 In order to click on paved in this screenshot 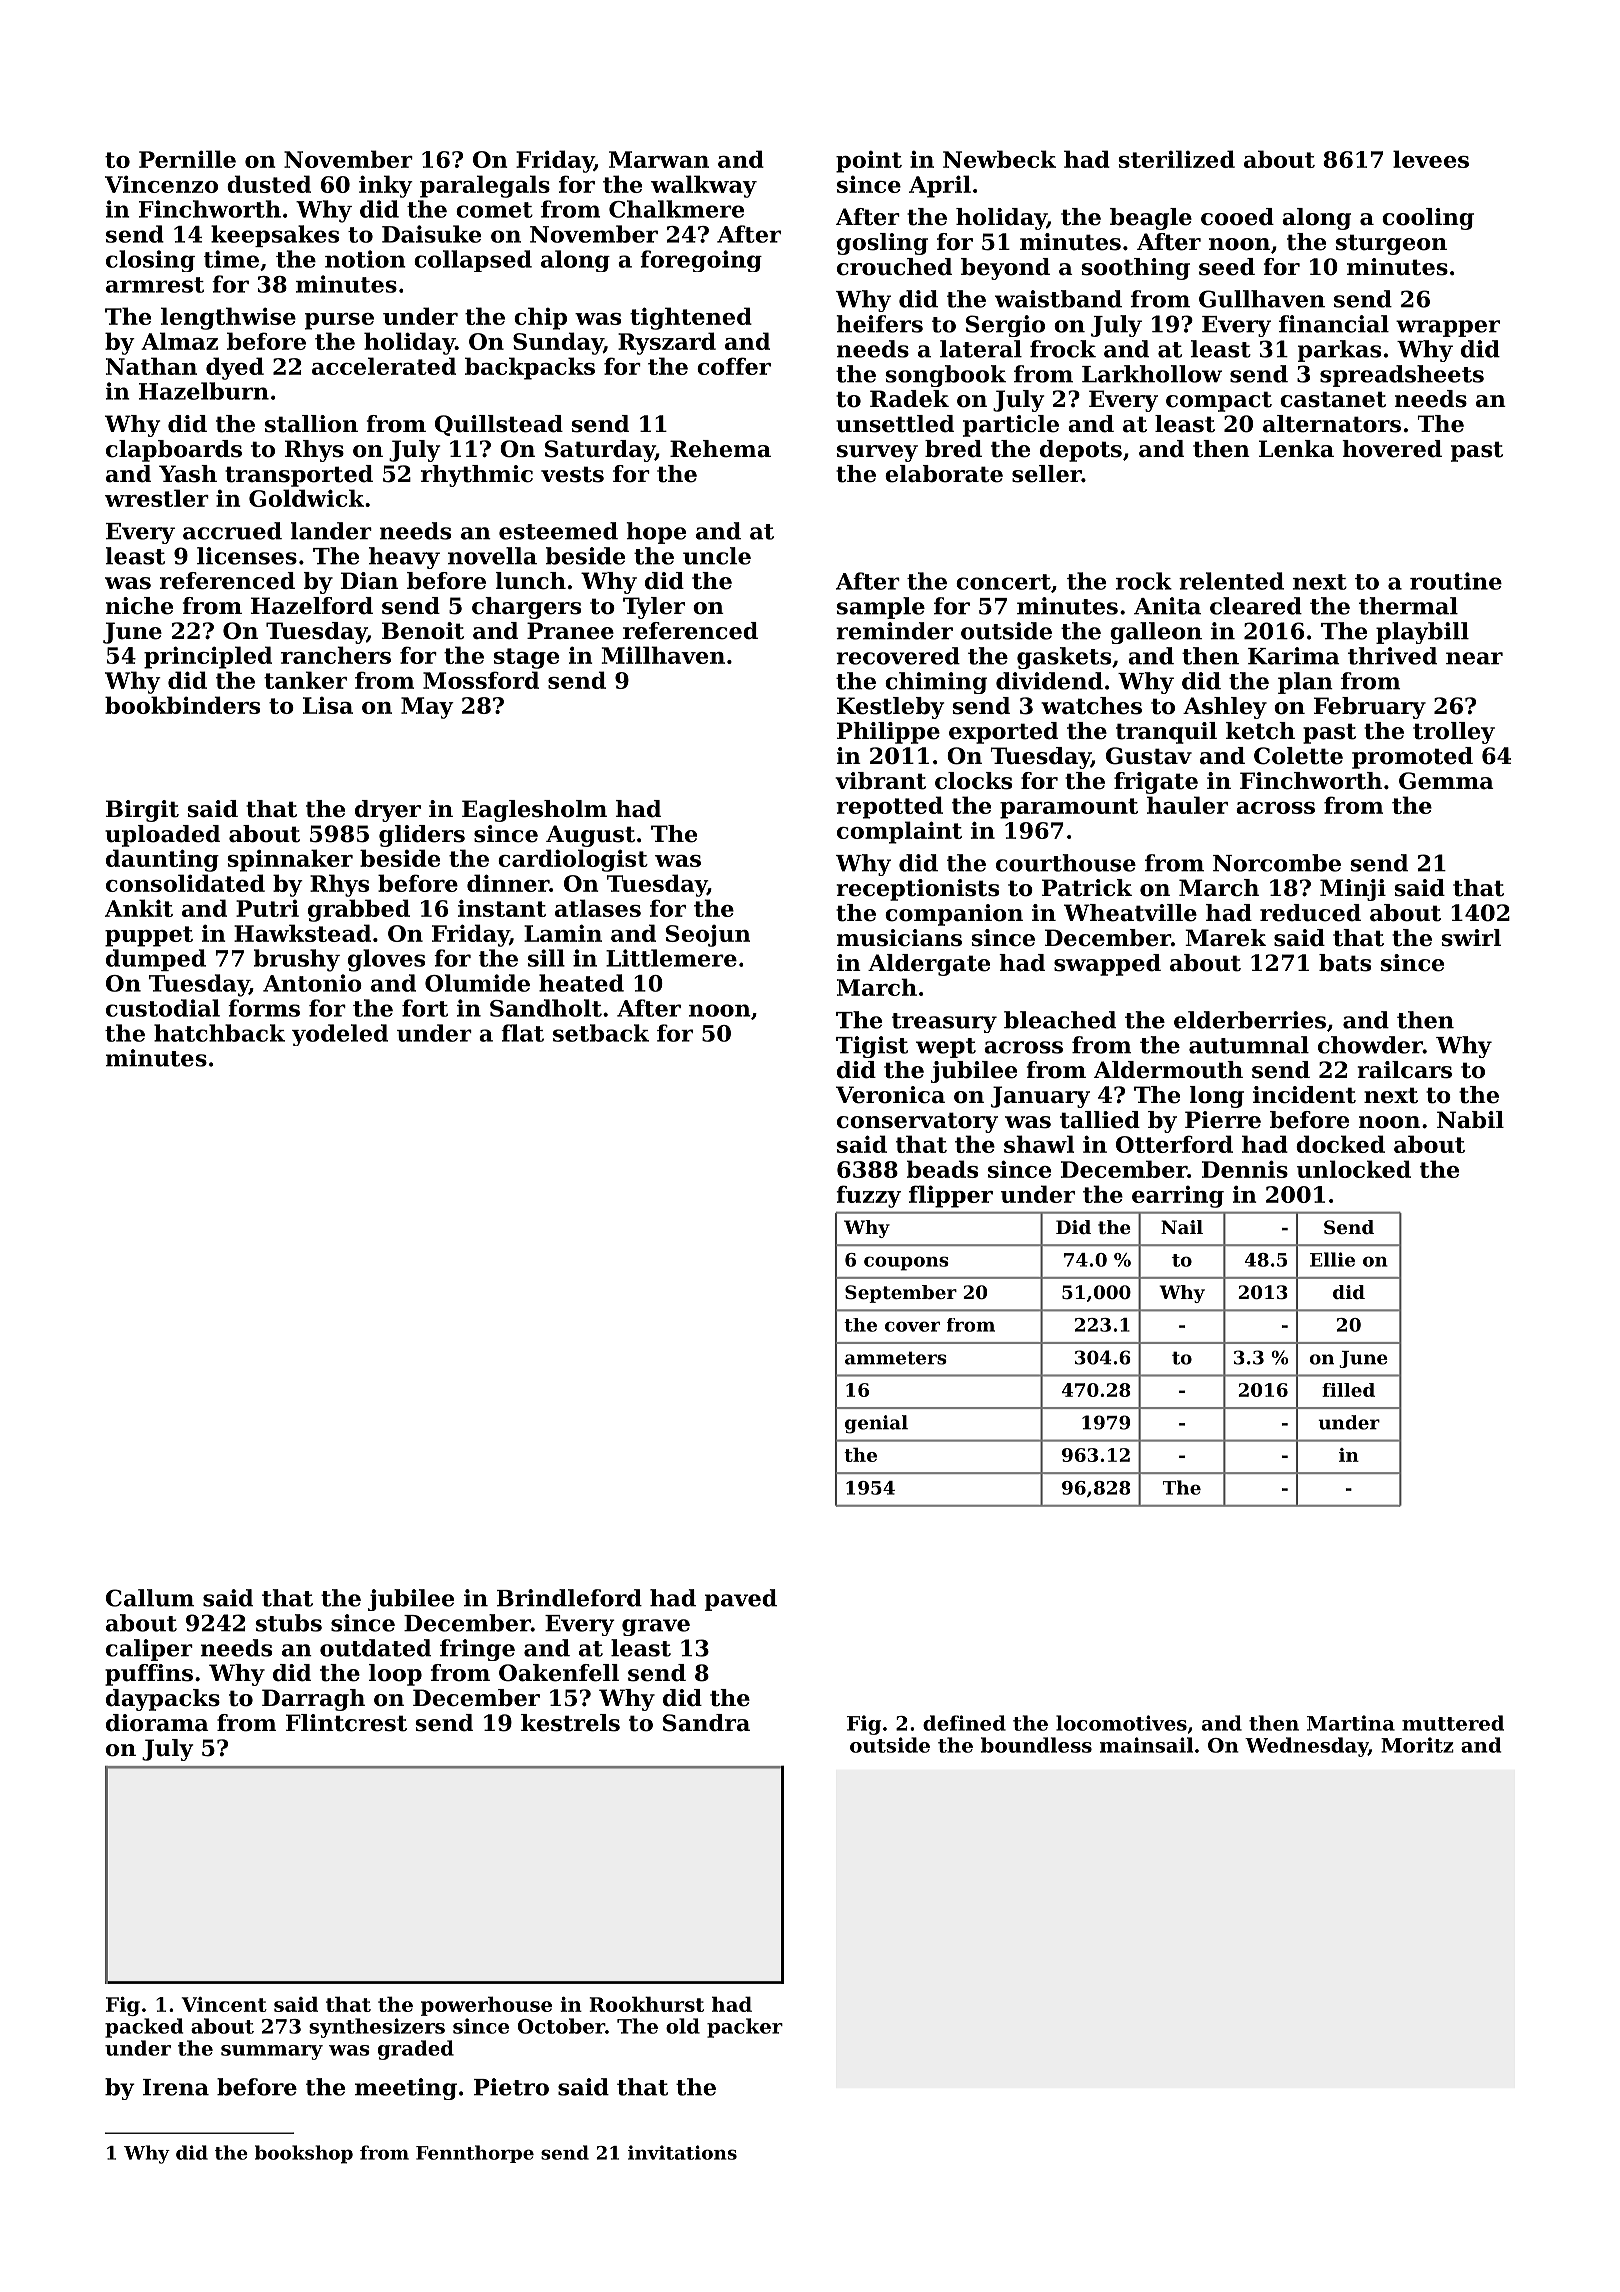, I will do `click(741, 1600)`.
